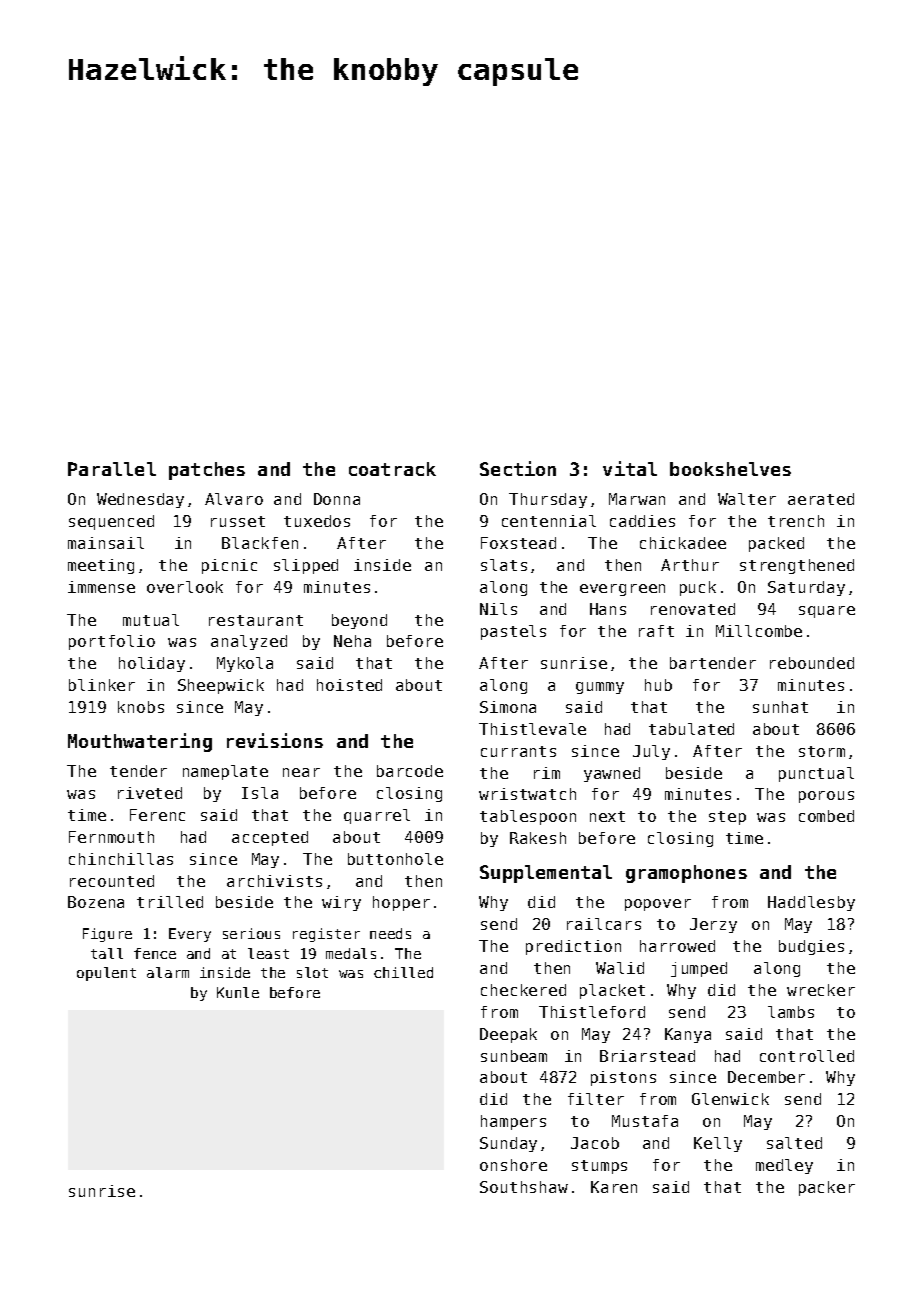 Image resolution: width=924 pixels, height=1308 pixels. I want to click on Kelly, so click(718, 1144).
